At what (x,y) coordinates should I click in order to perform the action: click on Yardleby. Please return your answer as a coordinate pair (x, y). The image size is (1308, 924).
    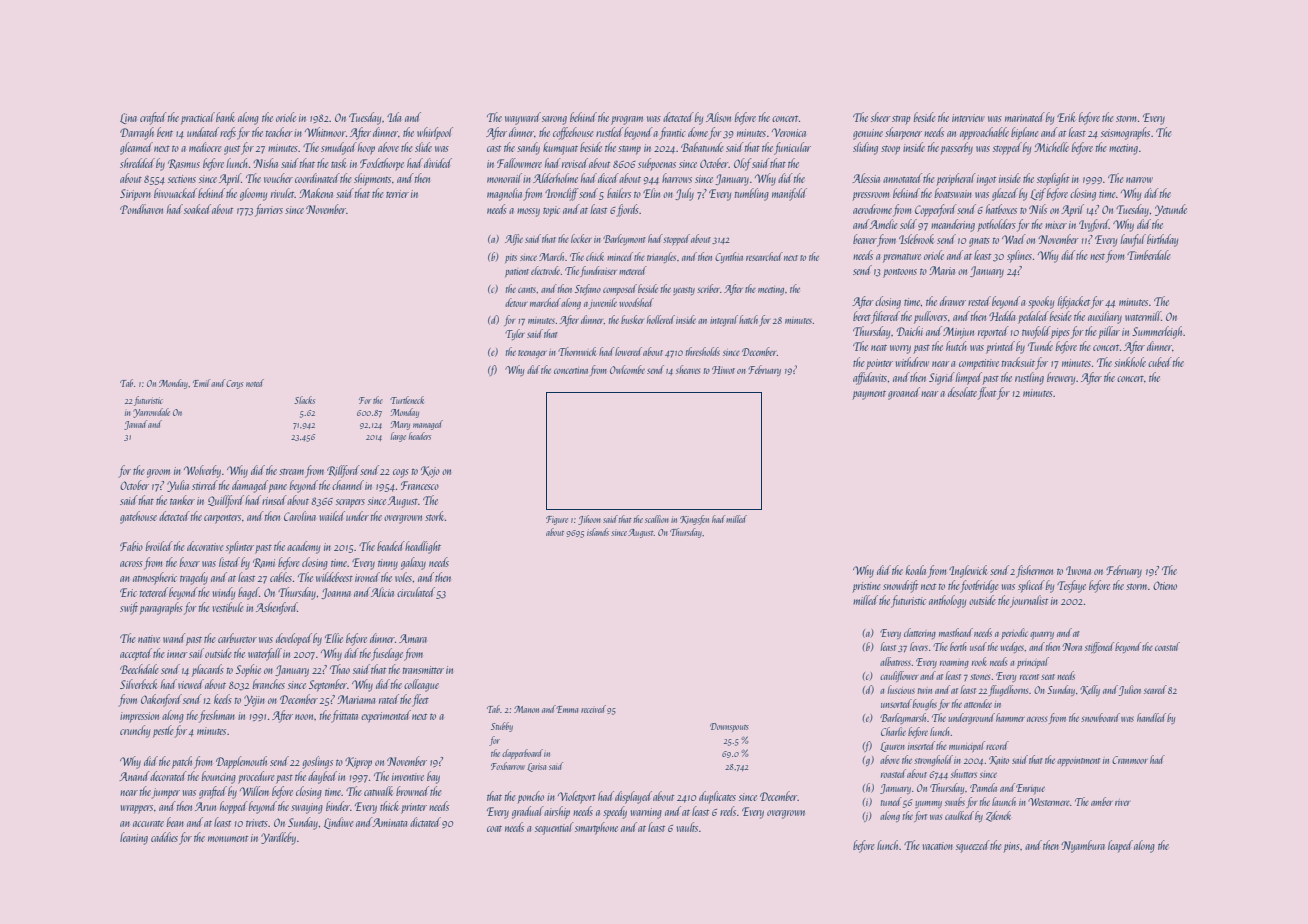
    Looking at the image, I should click on (278, 838).
